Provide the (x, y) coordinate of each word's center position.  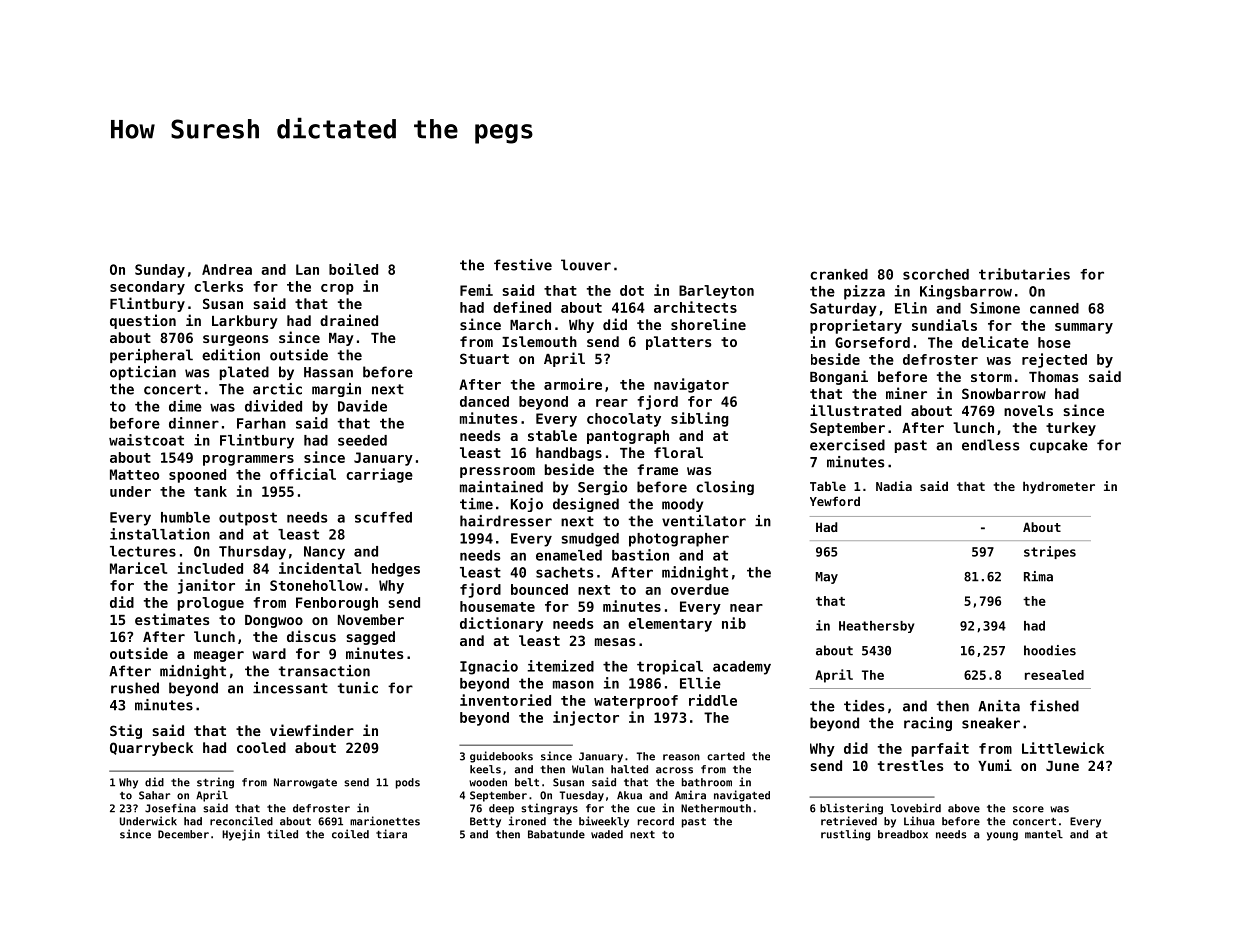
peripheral (151, 356)
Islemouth (539, 341)
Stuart (484, 358)
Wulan (588, 769)
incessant (290, 688)
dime (185, 406)
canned (1054, 308)
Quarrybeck (151, 749)
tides (864, 706)
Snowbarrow (1004, 393)
